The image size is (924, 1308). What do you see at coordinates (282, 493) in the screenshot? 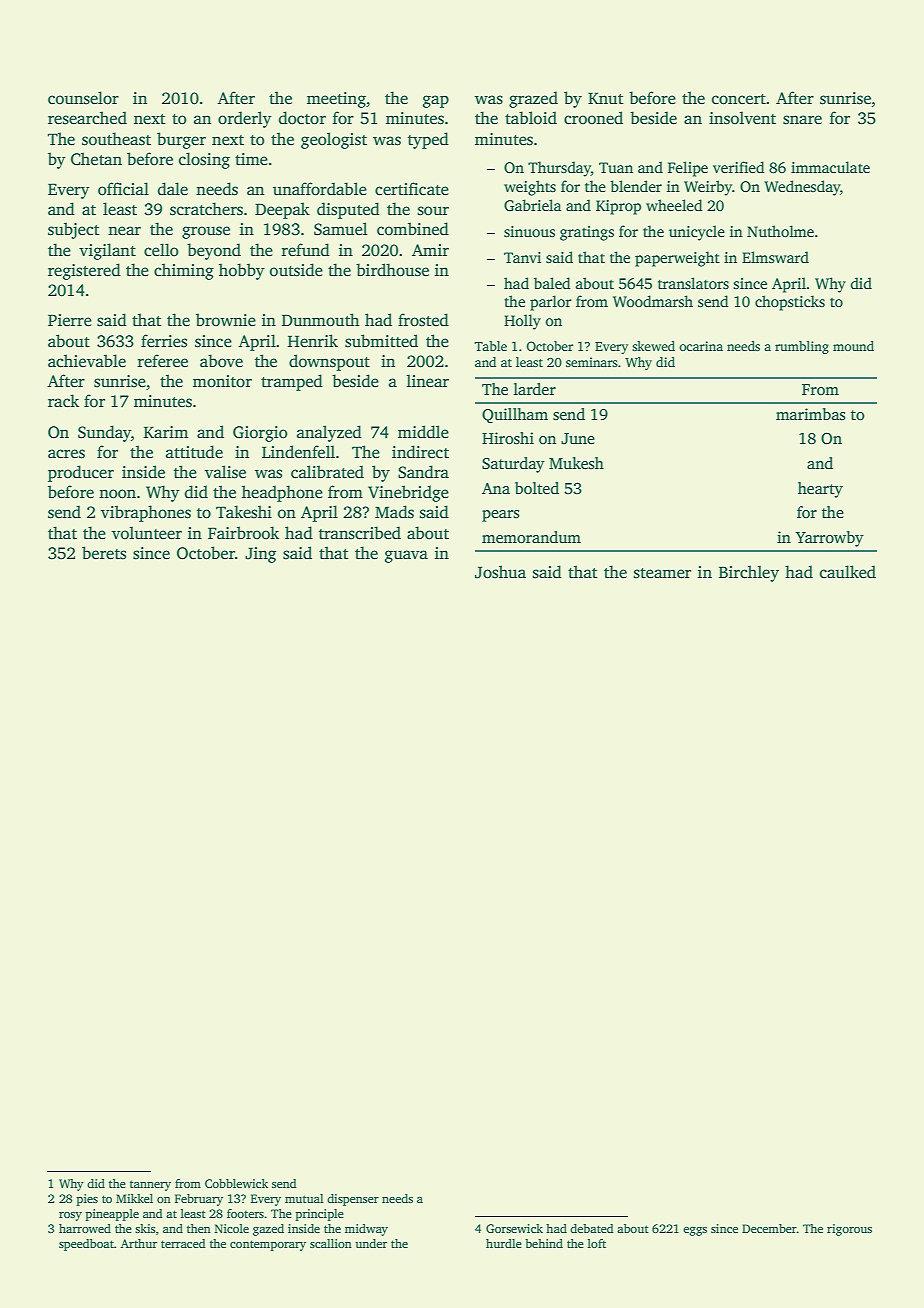
I see `headphone` at bounding box center [282, 493].
